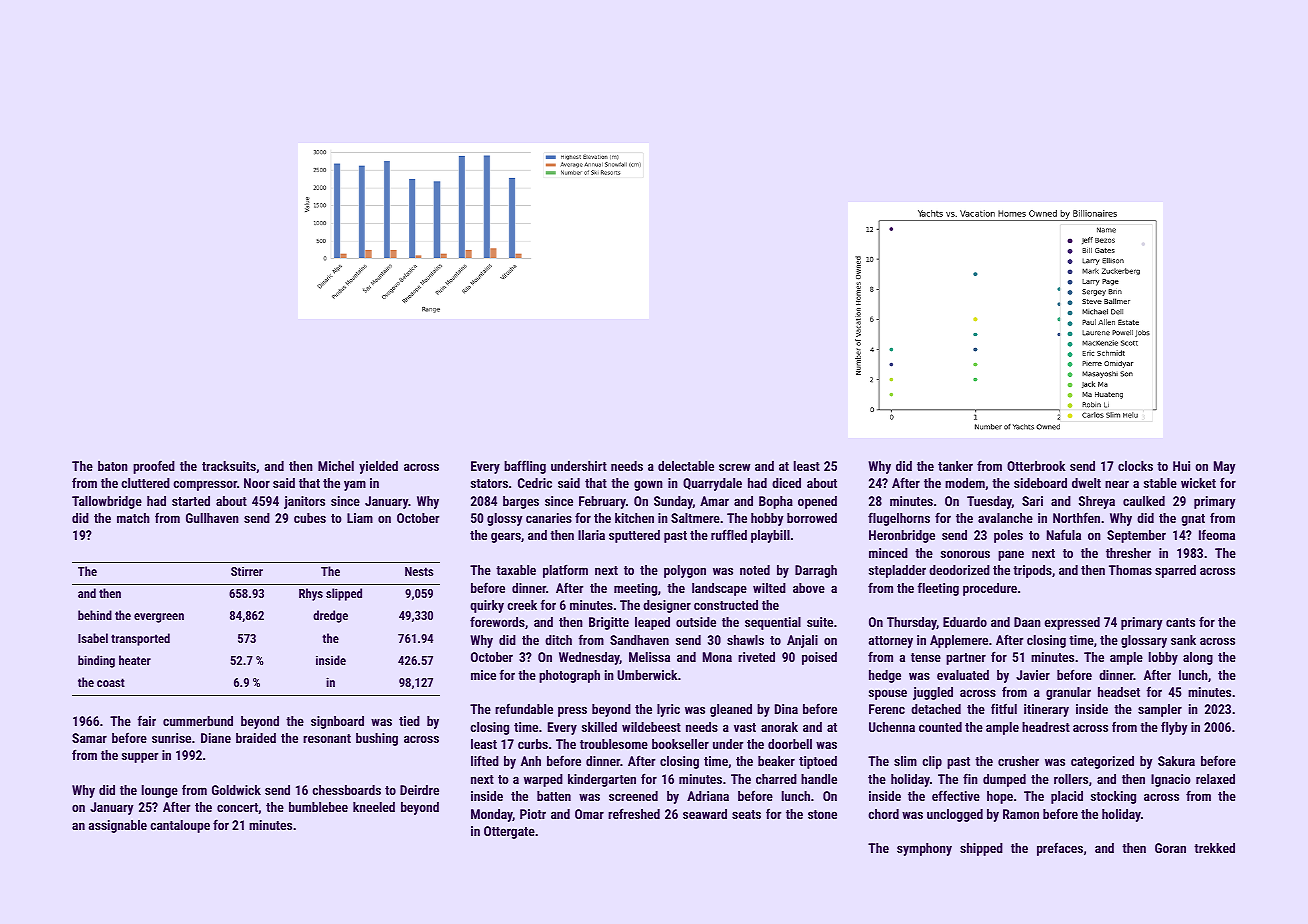 This page has height=924, width=1308. What do you see at coordinates (634, 518) in the page?
I see `kitchen` at bounding box center [634, 518].
